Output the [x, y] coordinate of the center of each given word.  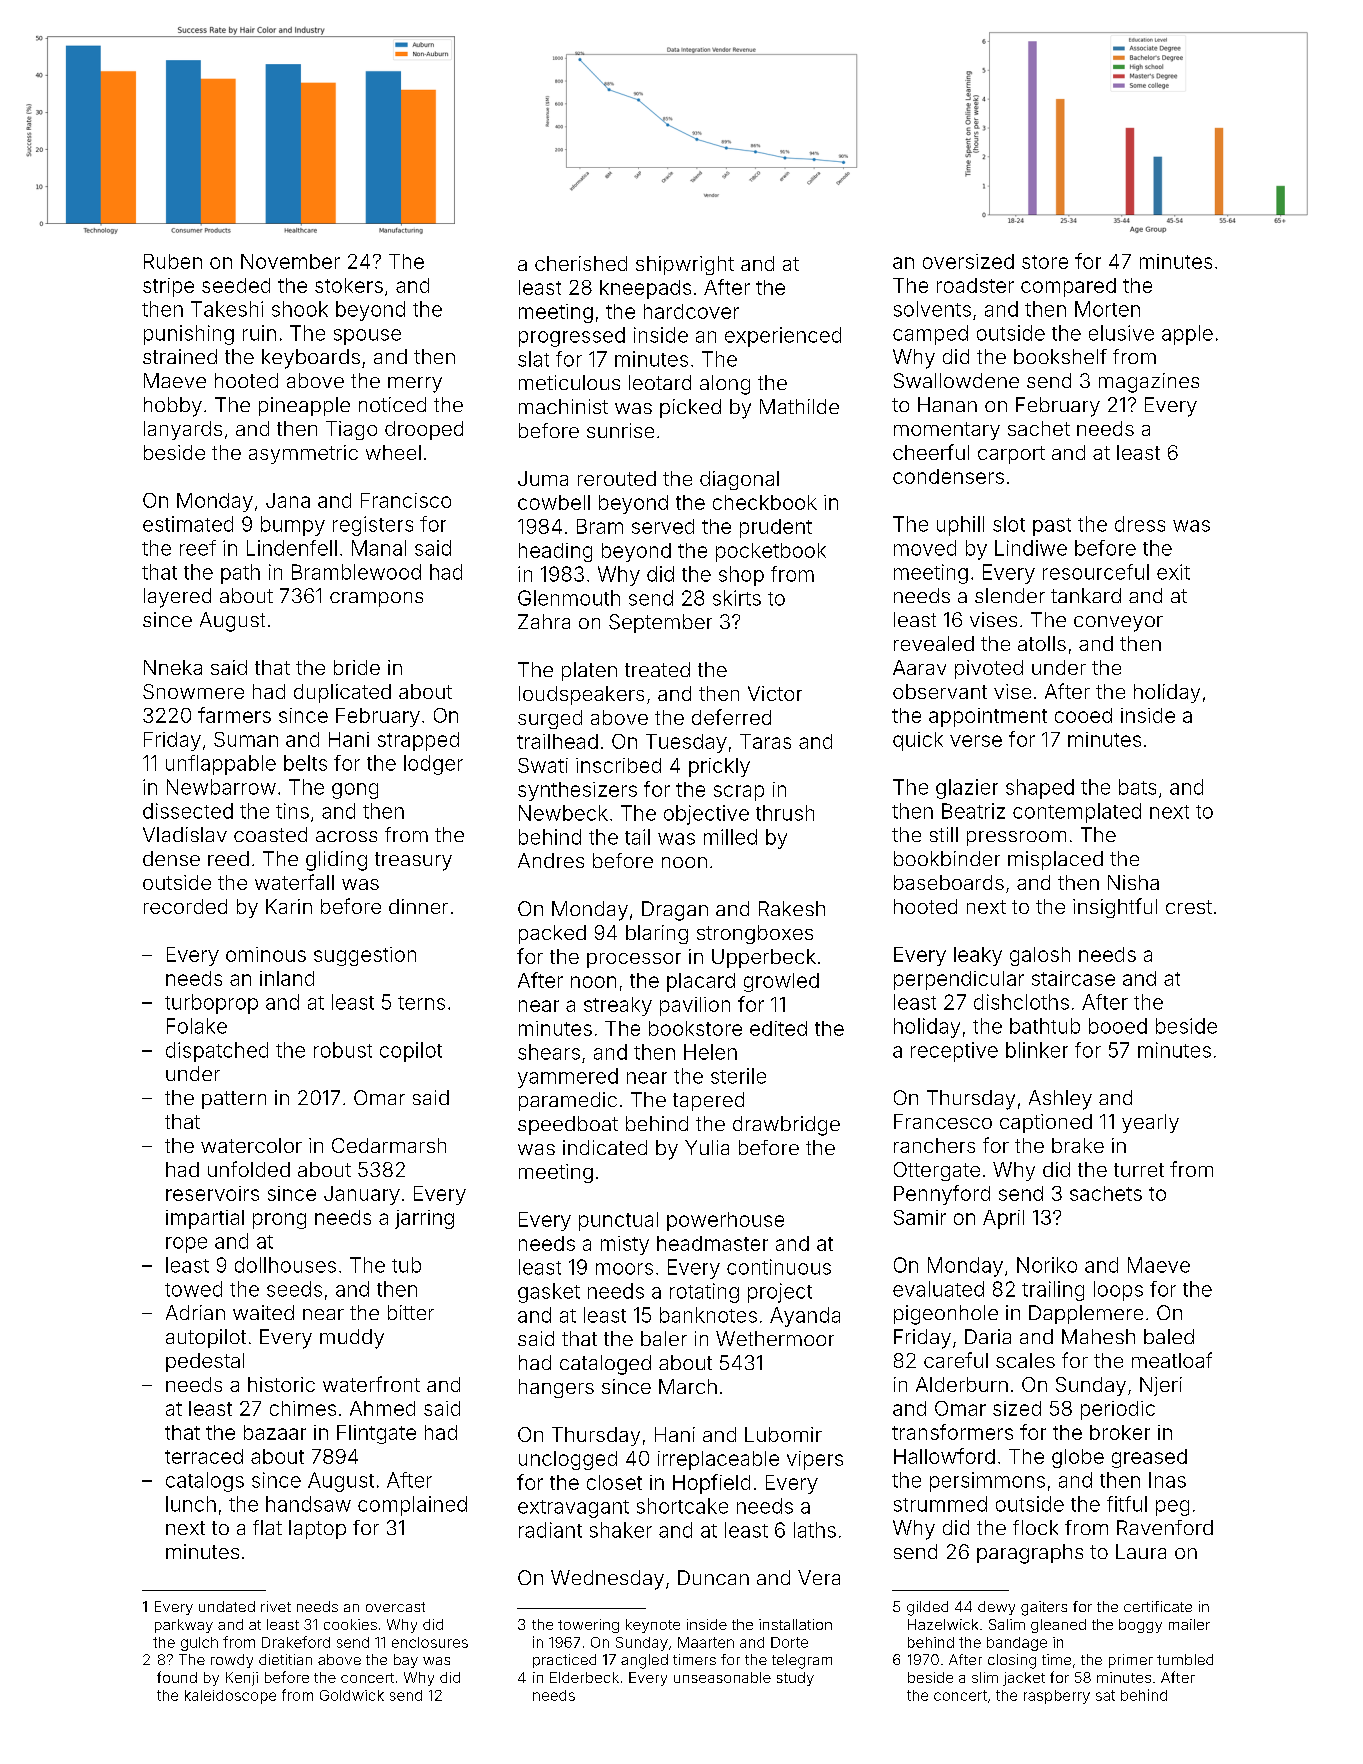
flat [267, 1527]
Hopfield [711, 1484]
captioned [1046, 1123]
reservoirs [212, 1193]
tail [637, 837]
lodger [433, 765]
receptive [954, 1052]
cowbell [554, 502]
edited [778, 1028]
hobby [173, 407]
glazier [967, 789]
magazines [1149, 383]
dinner [418, 906]
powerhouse [725, 1221]
